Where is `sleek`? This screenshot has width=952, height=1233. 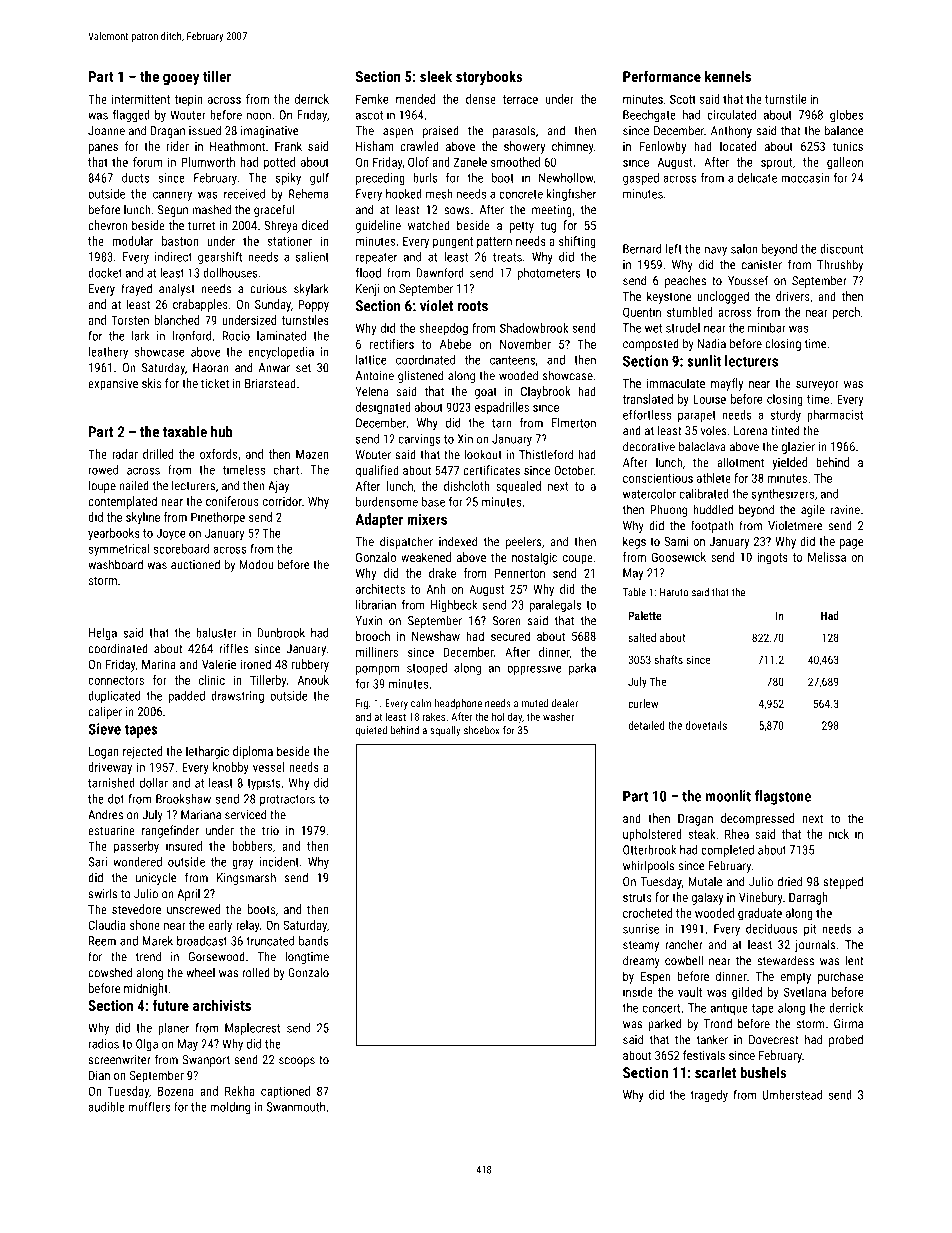 sleek is located at coordinates (436, 76).
